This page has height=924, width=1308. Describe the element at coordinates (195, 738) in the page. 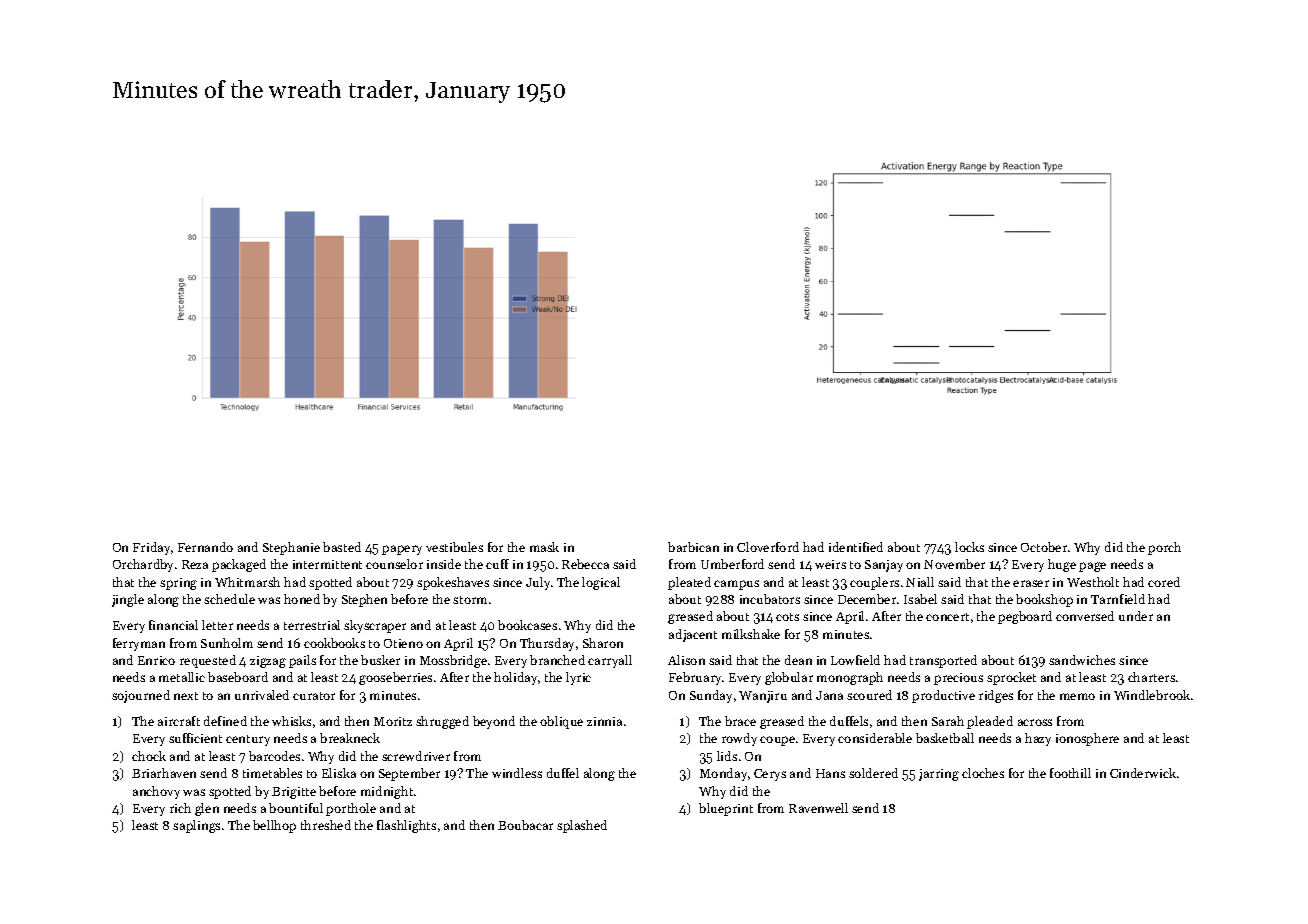

I see `sufficient` at that location.
